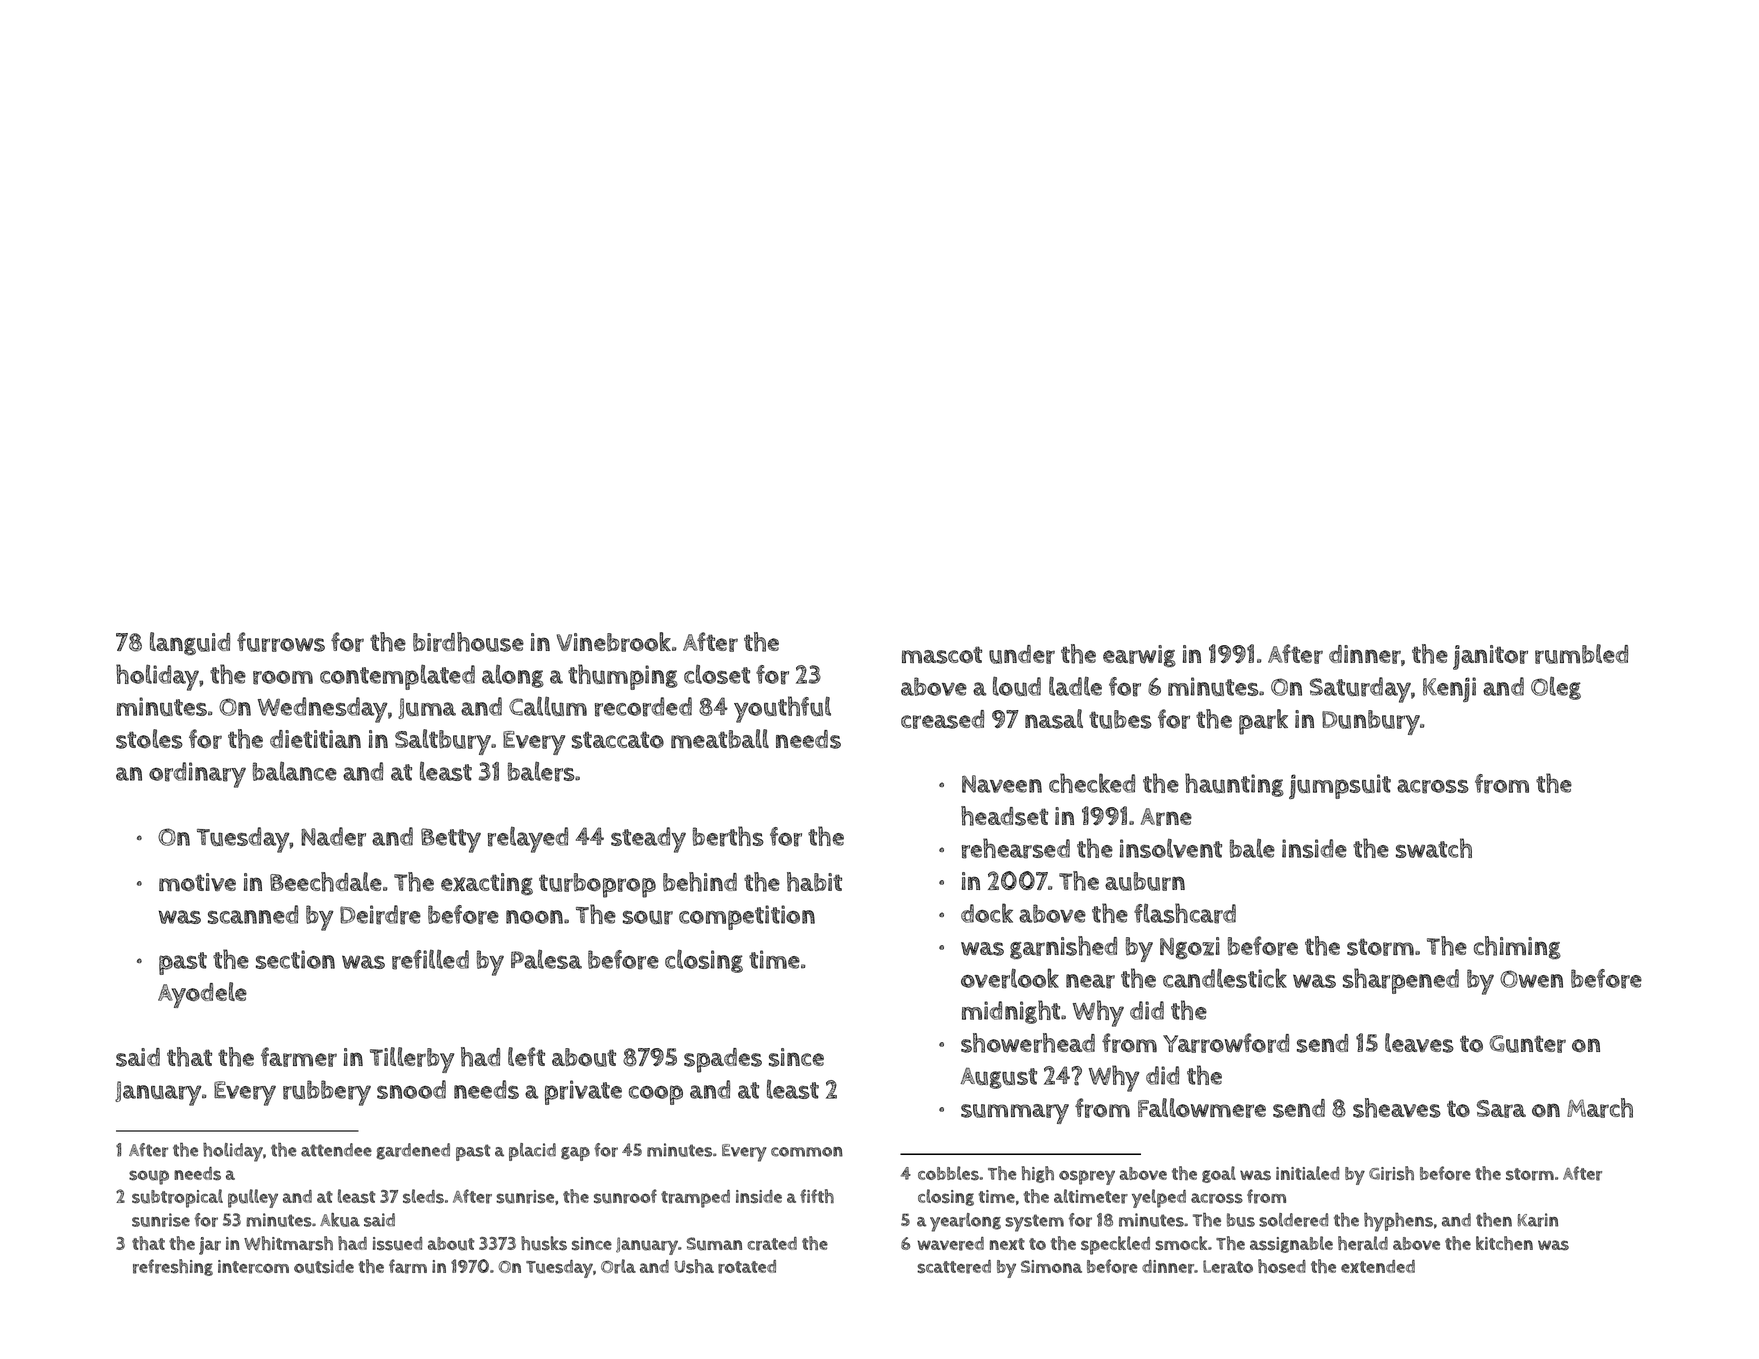 The height and width of the image is (1359, 1759). What do you see at coordinates (1581, 654) in the image?
I see `rumbled` at bounding box center [1581, 654].
